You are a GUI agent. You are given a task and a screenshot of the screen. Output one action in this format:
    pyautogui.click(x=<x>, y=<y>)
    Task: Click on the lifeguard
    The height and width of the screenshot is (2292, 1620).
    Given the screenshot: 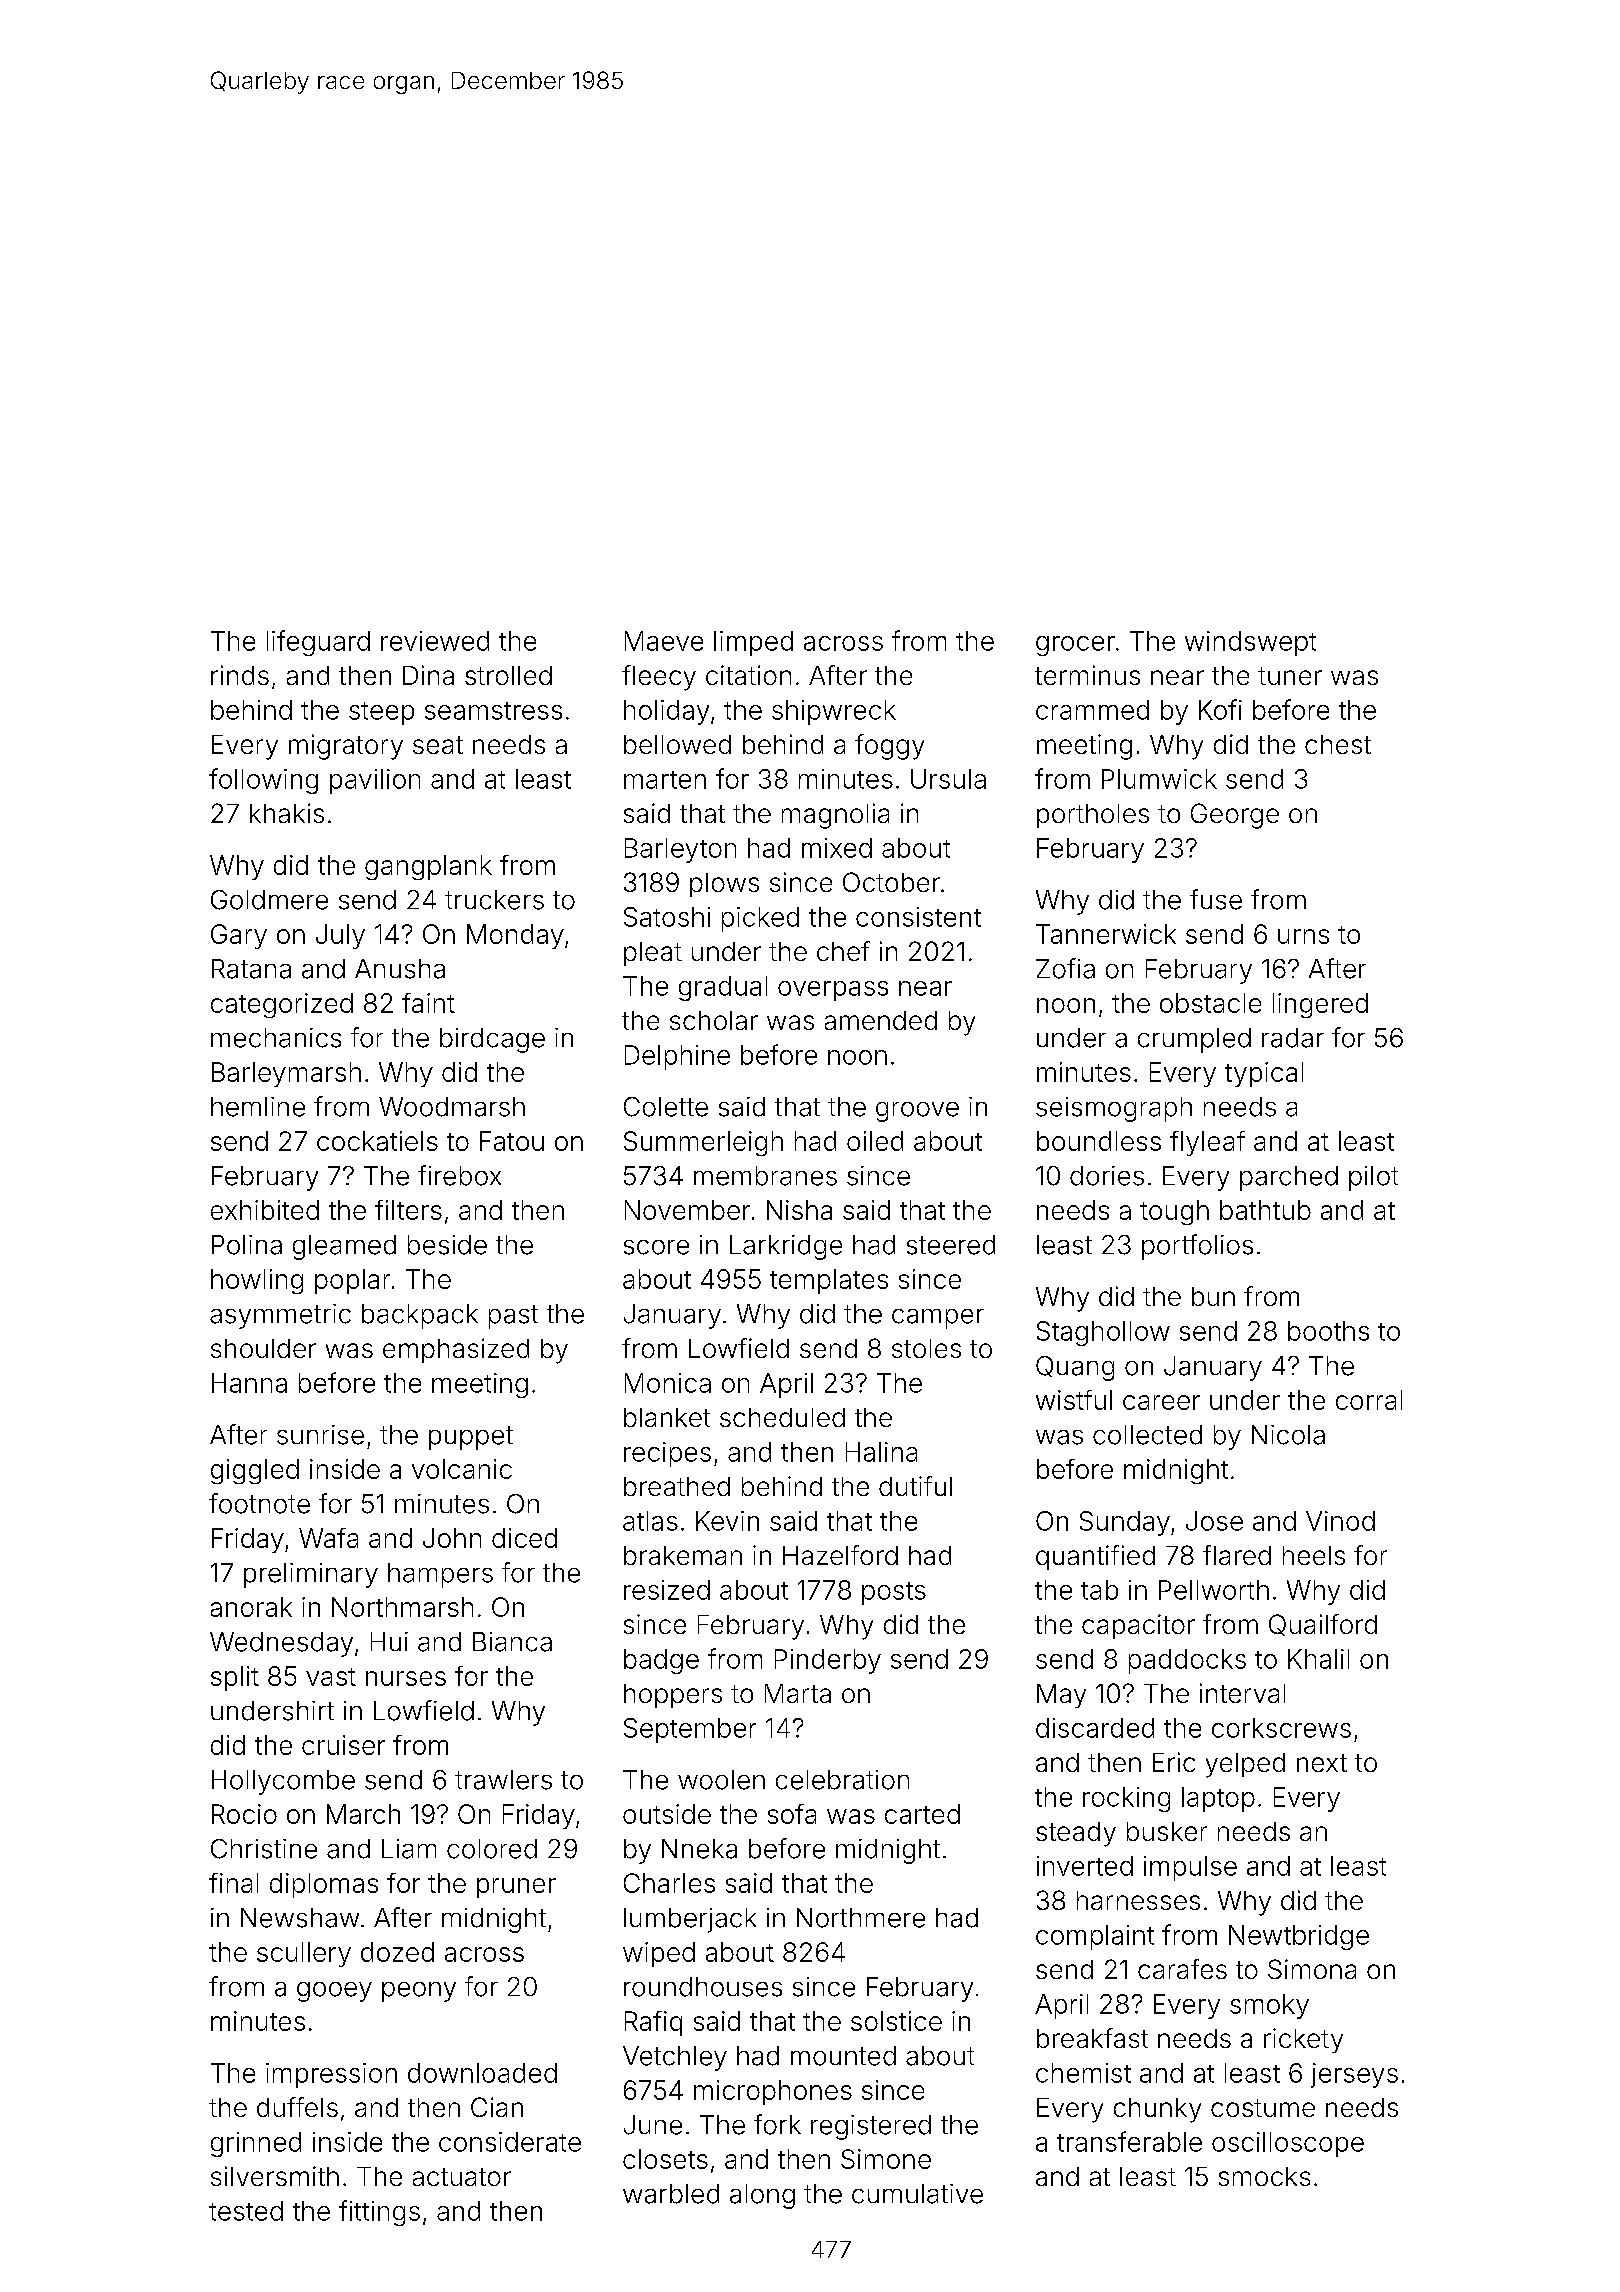 What is the action you would take?
    pyautogui.click(x=318, y=643)
